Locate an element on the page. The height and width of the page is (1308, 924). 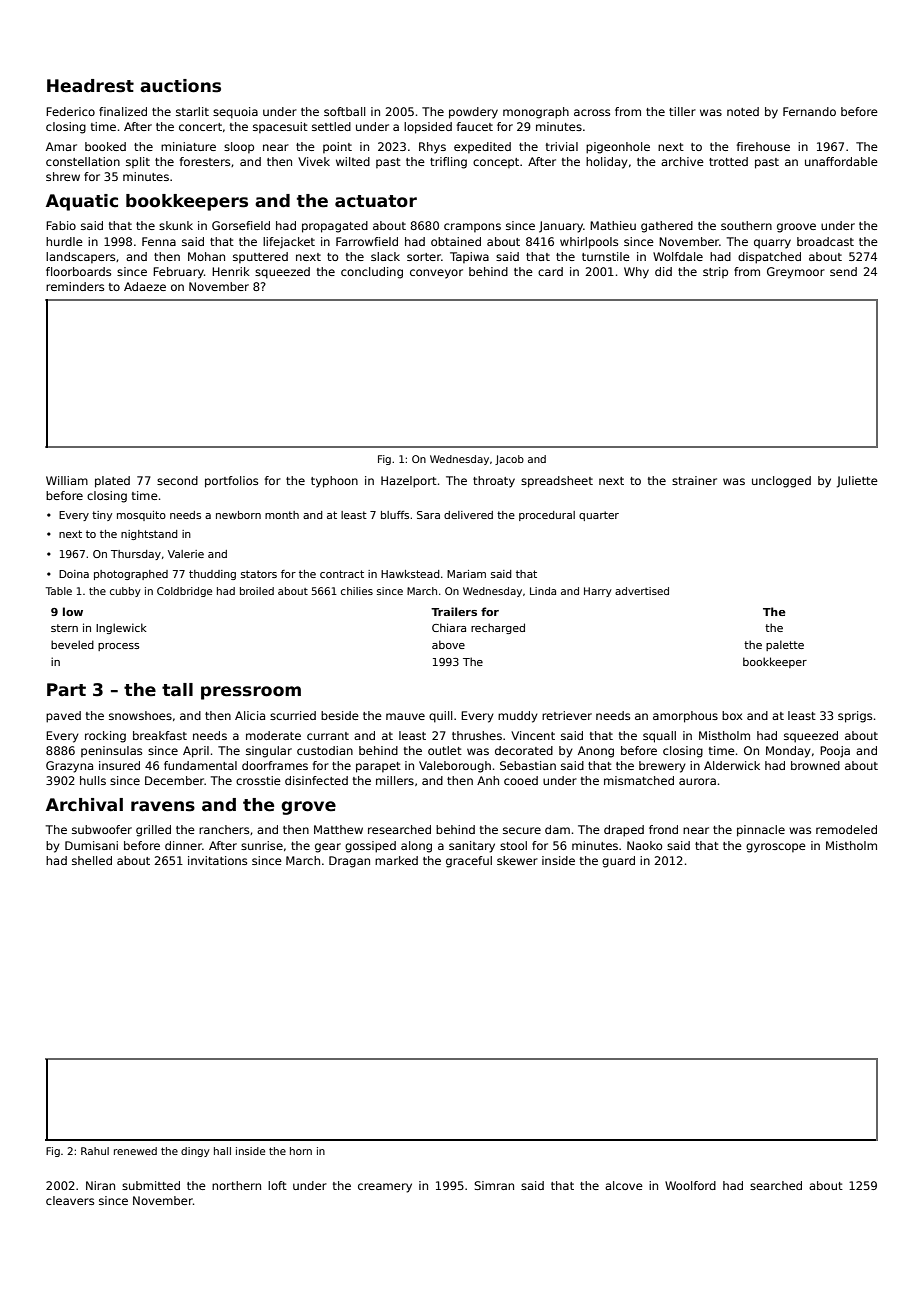
draped is located at coordinates (624, 831).
